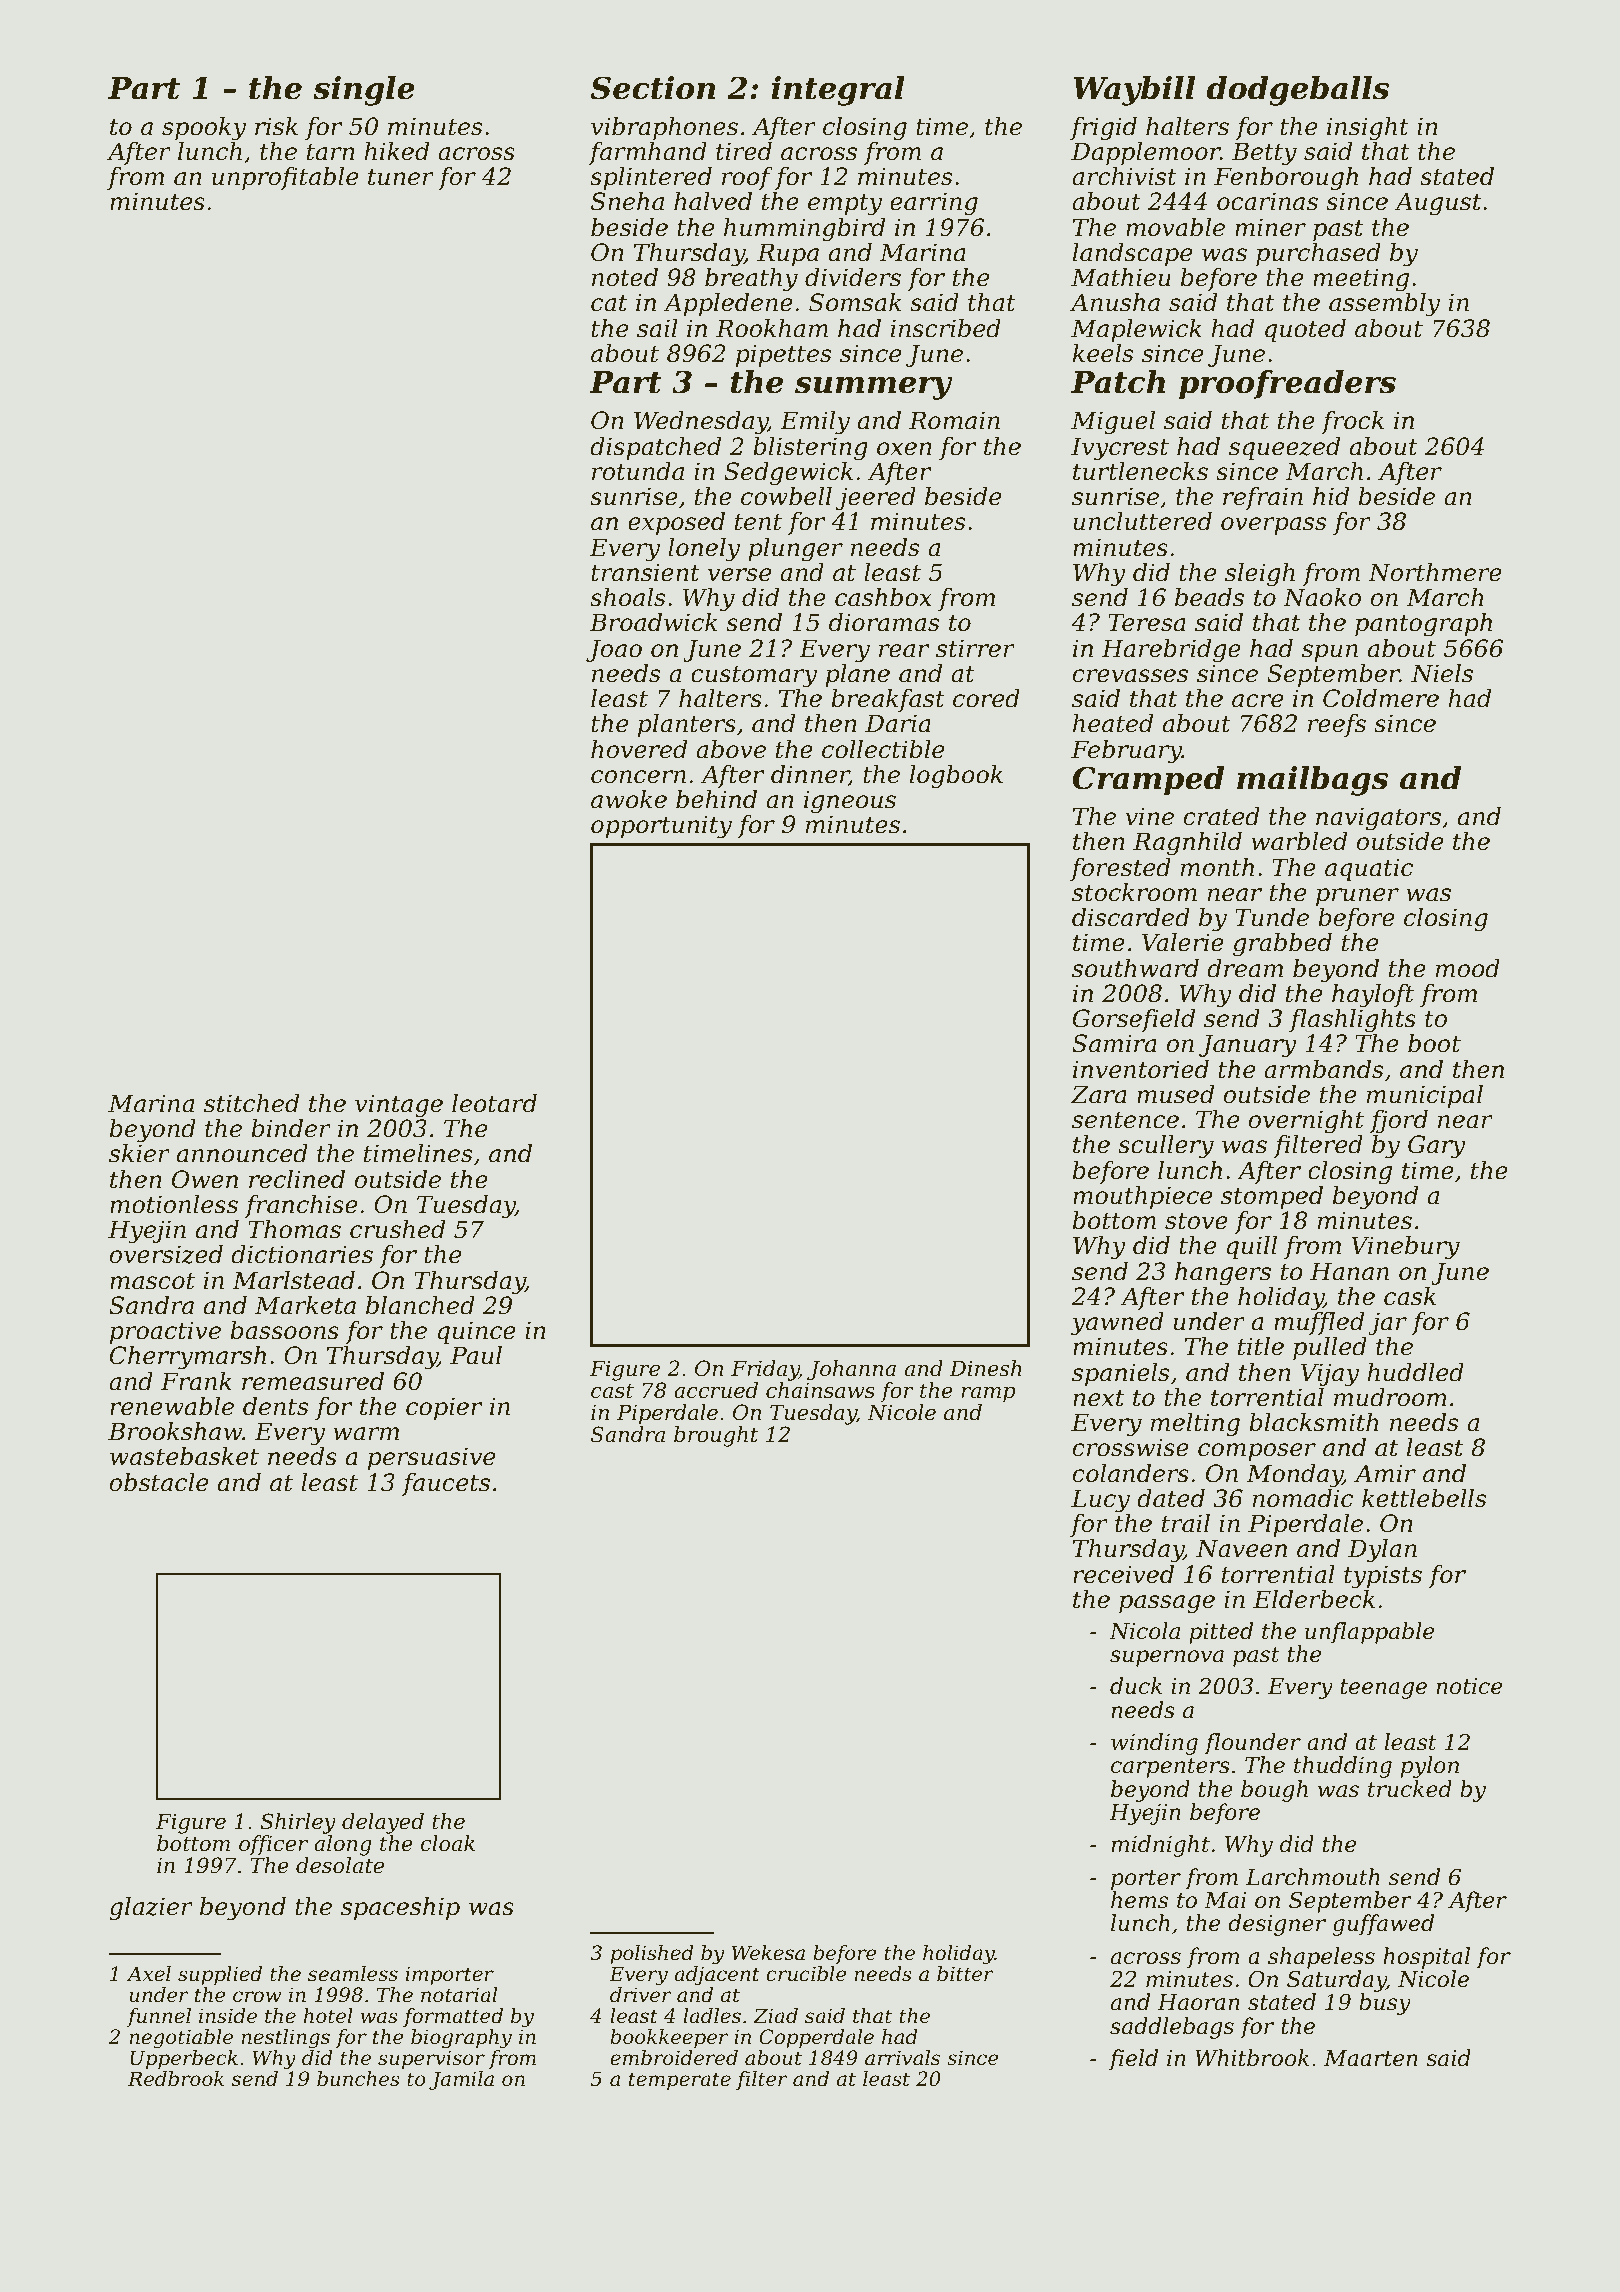  What do you see at coordinates (251, 1103) in the screenshot?
I see `stitched` at bounding box center [251, 1103].
